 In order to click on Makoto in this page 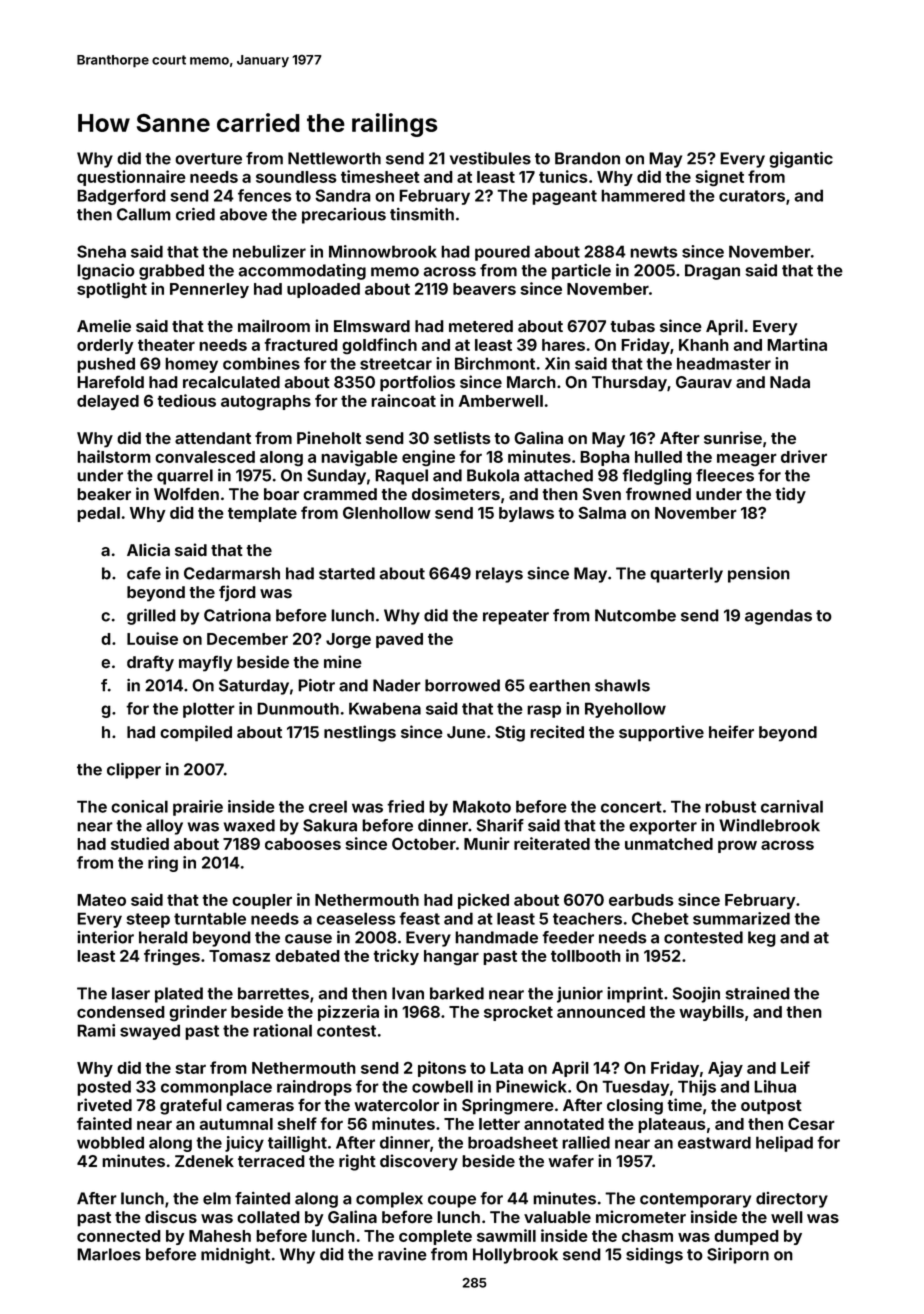, I will do `click(482, 806)`.
